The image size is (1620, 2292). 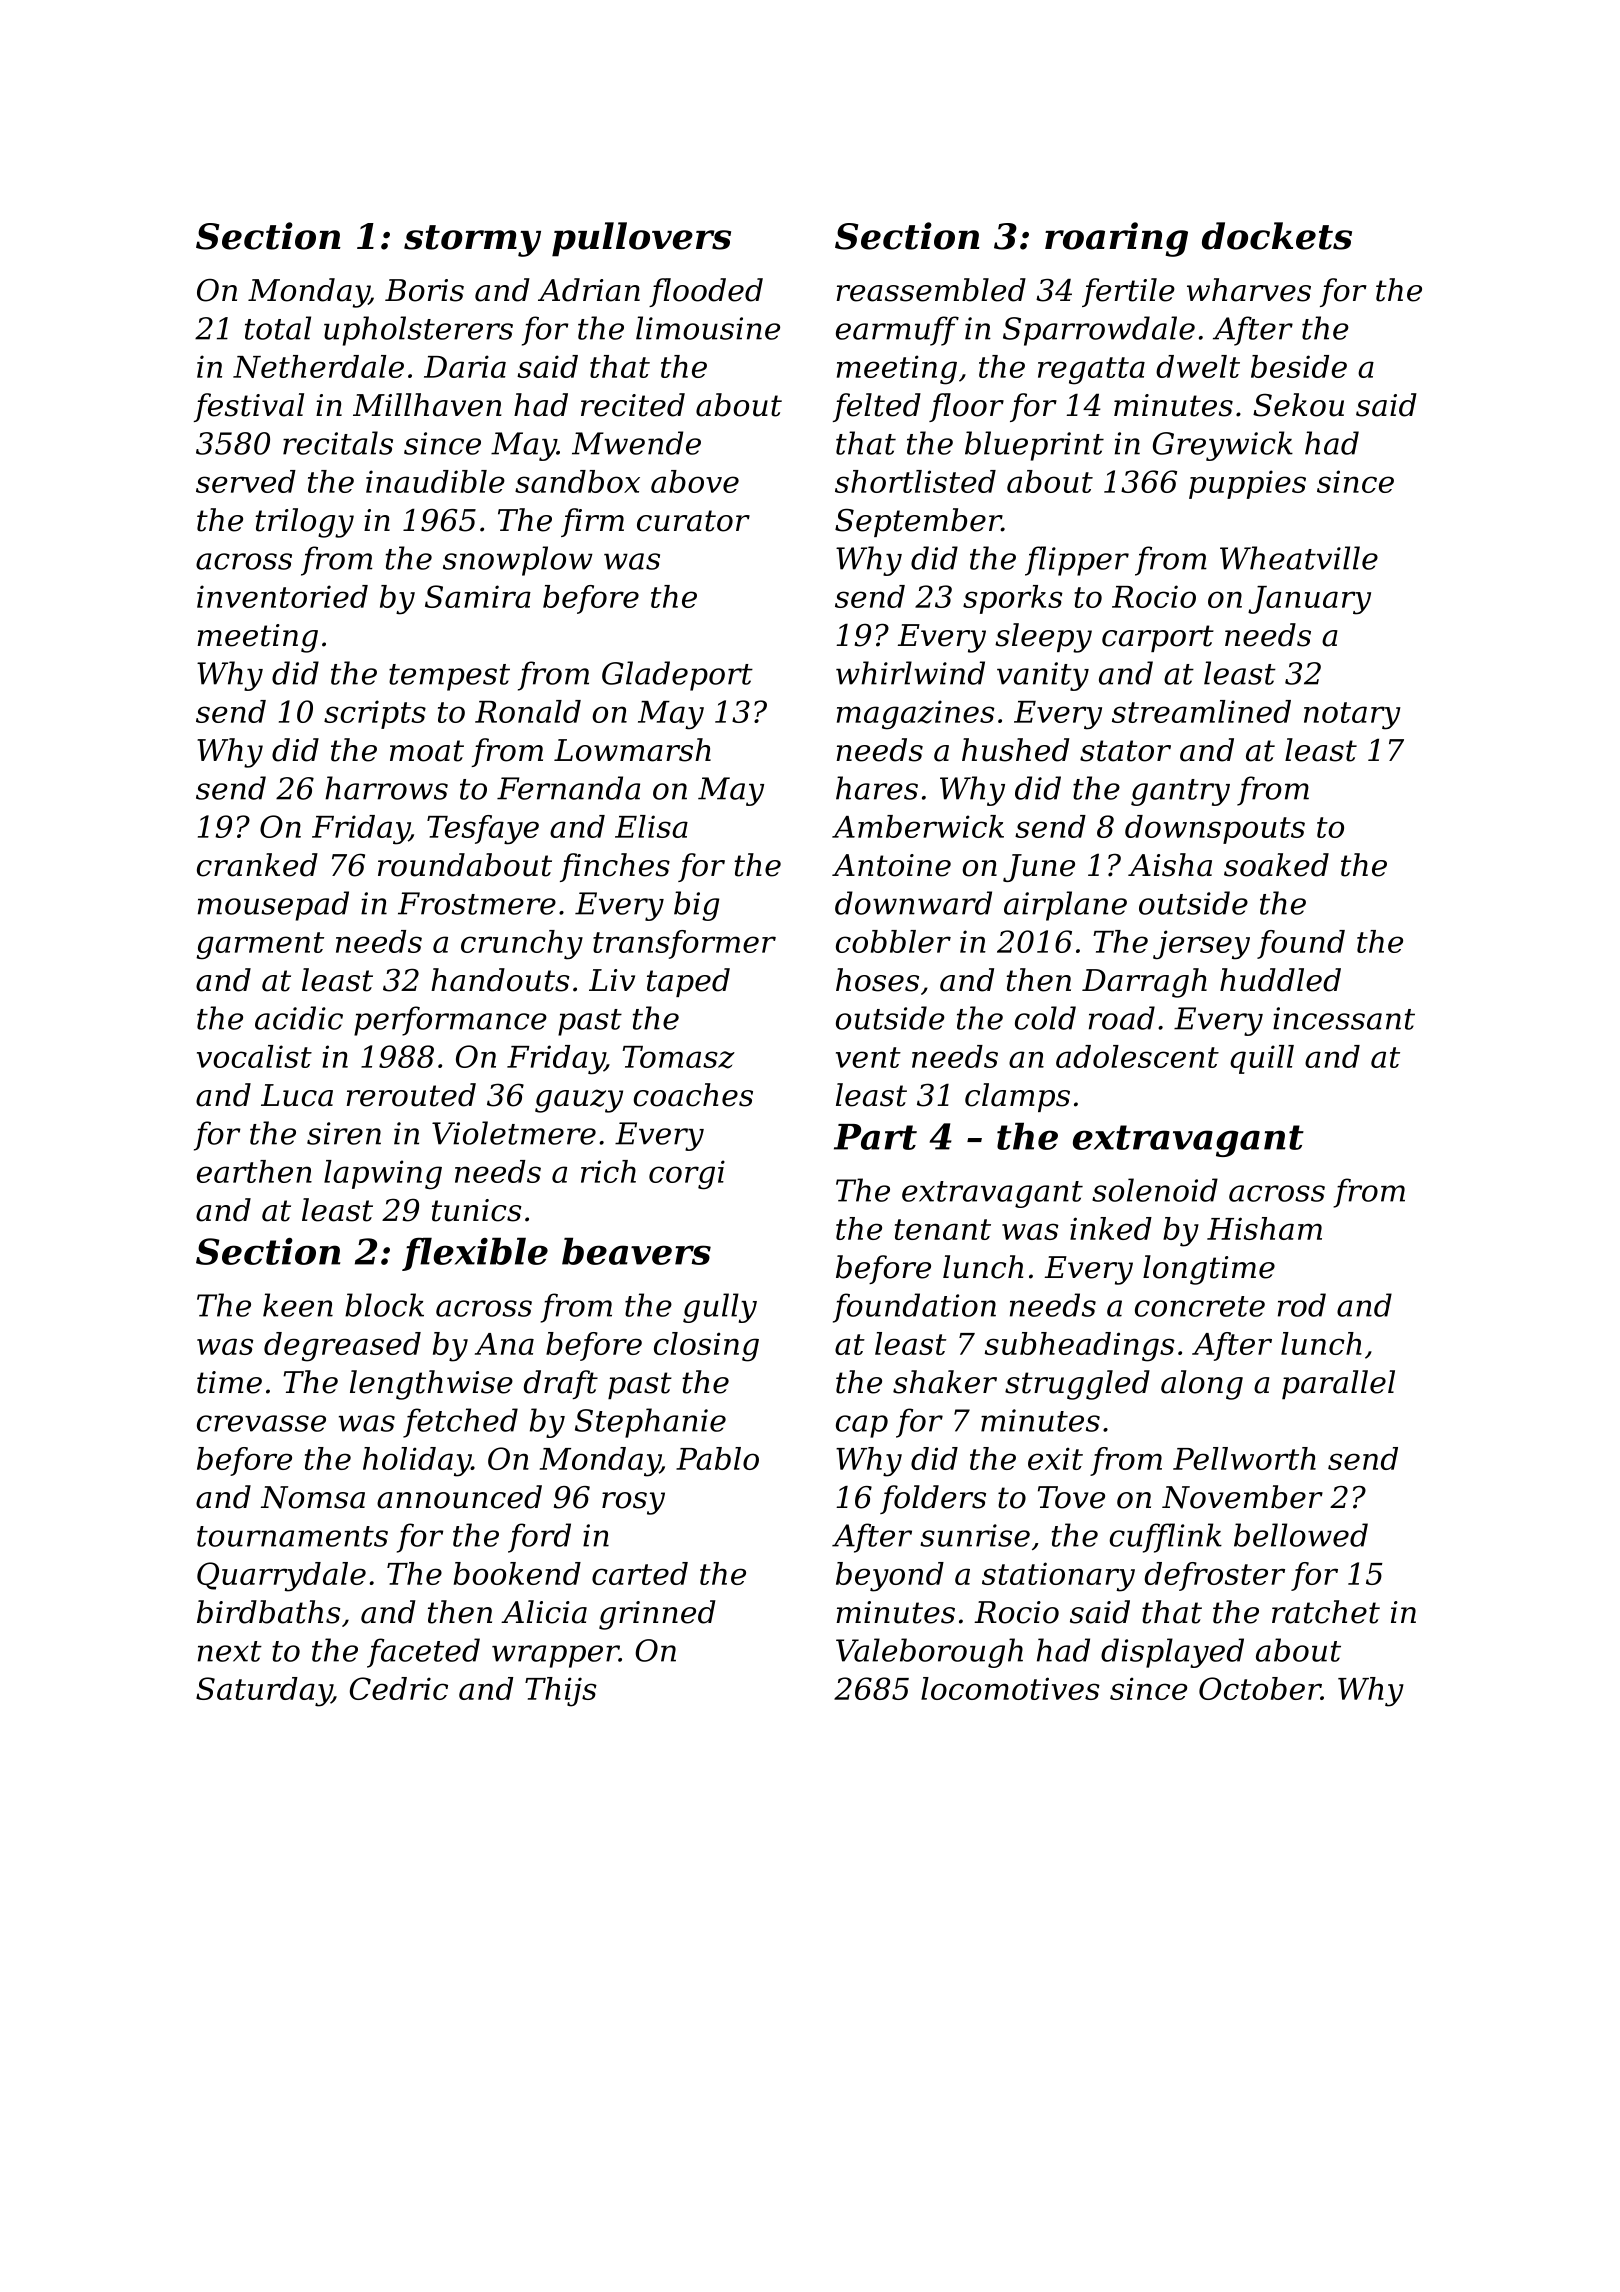 What do you see at coordinates (264, 1692) in the screenshot?
I see `Saturday` at bounding box center [264, 1692].
